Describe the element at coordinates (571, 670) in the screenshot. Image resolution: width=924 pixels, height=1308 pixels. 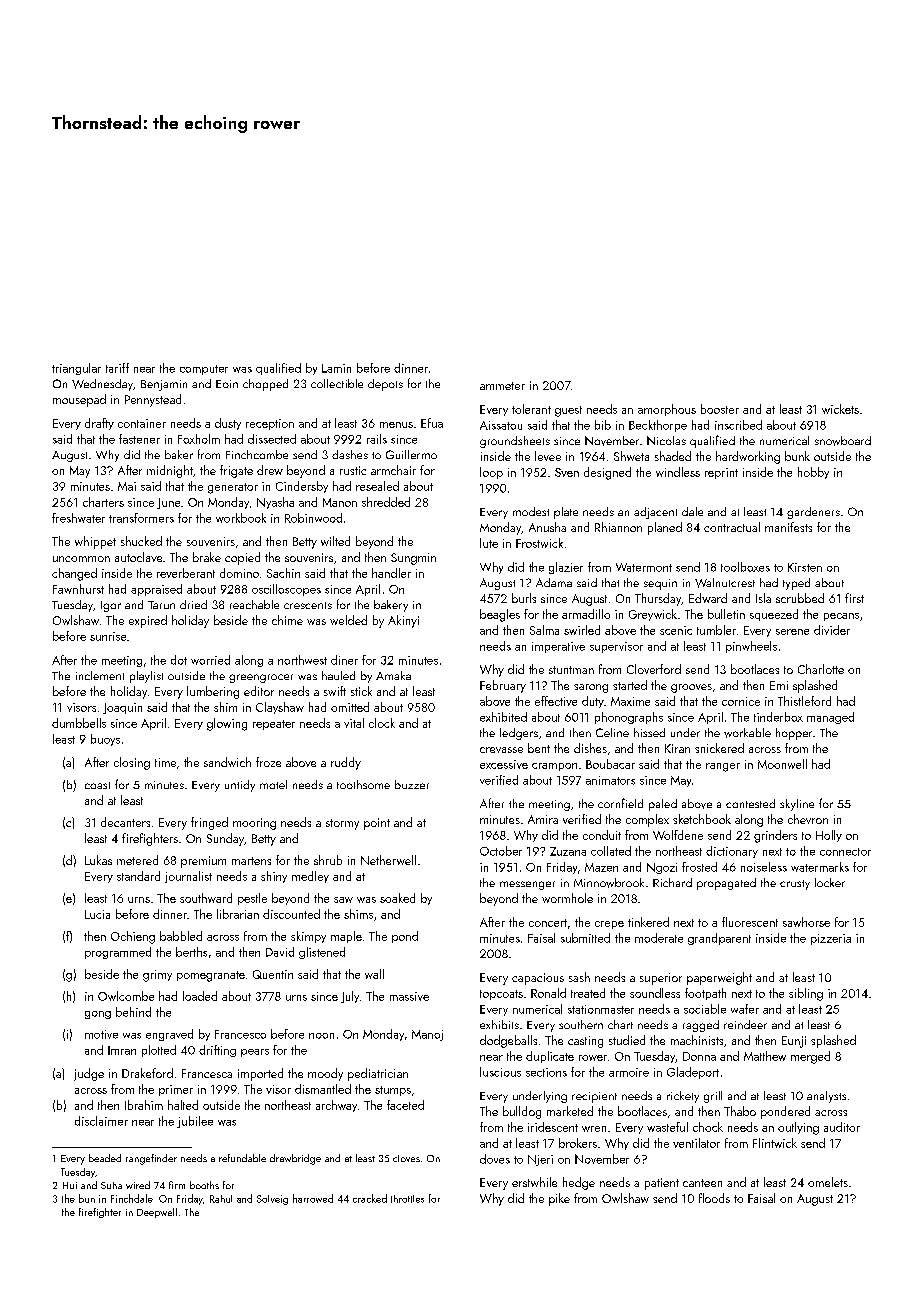
I see `stuntman` at that location.
